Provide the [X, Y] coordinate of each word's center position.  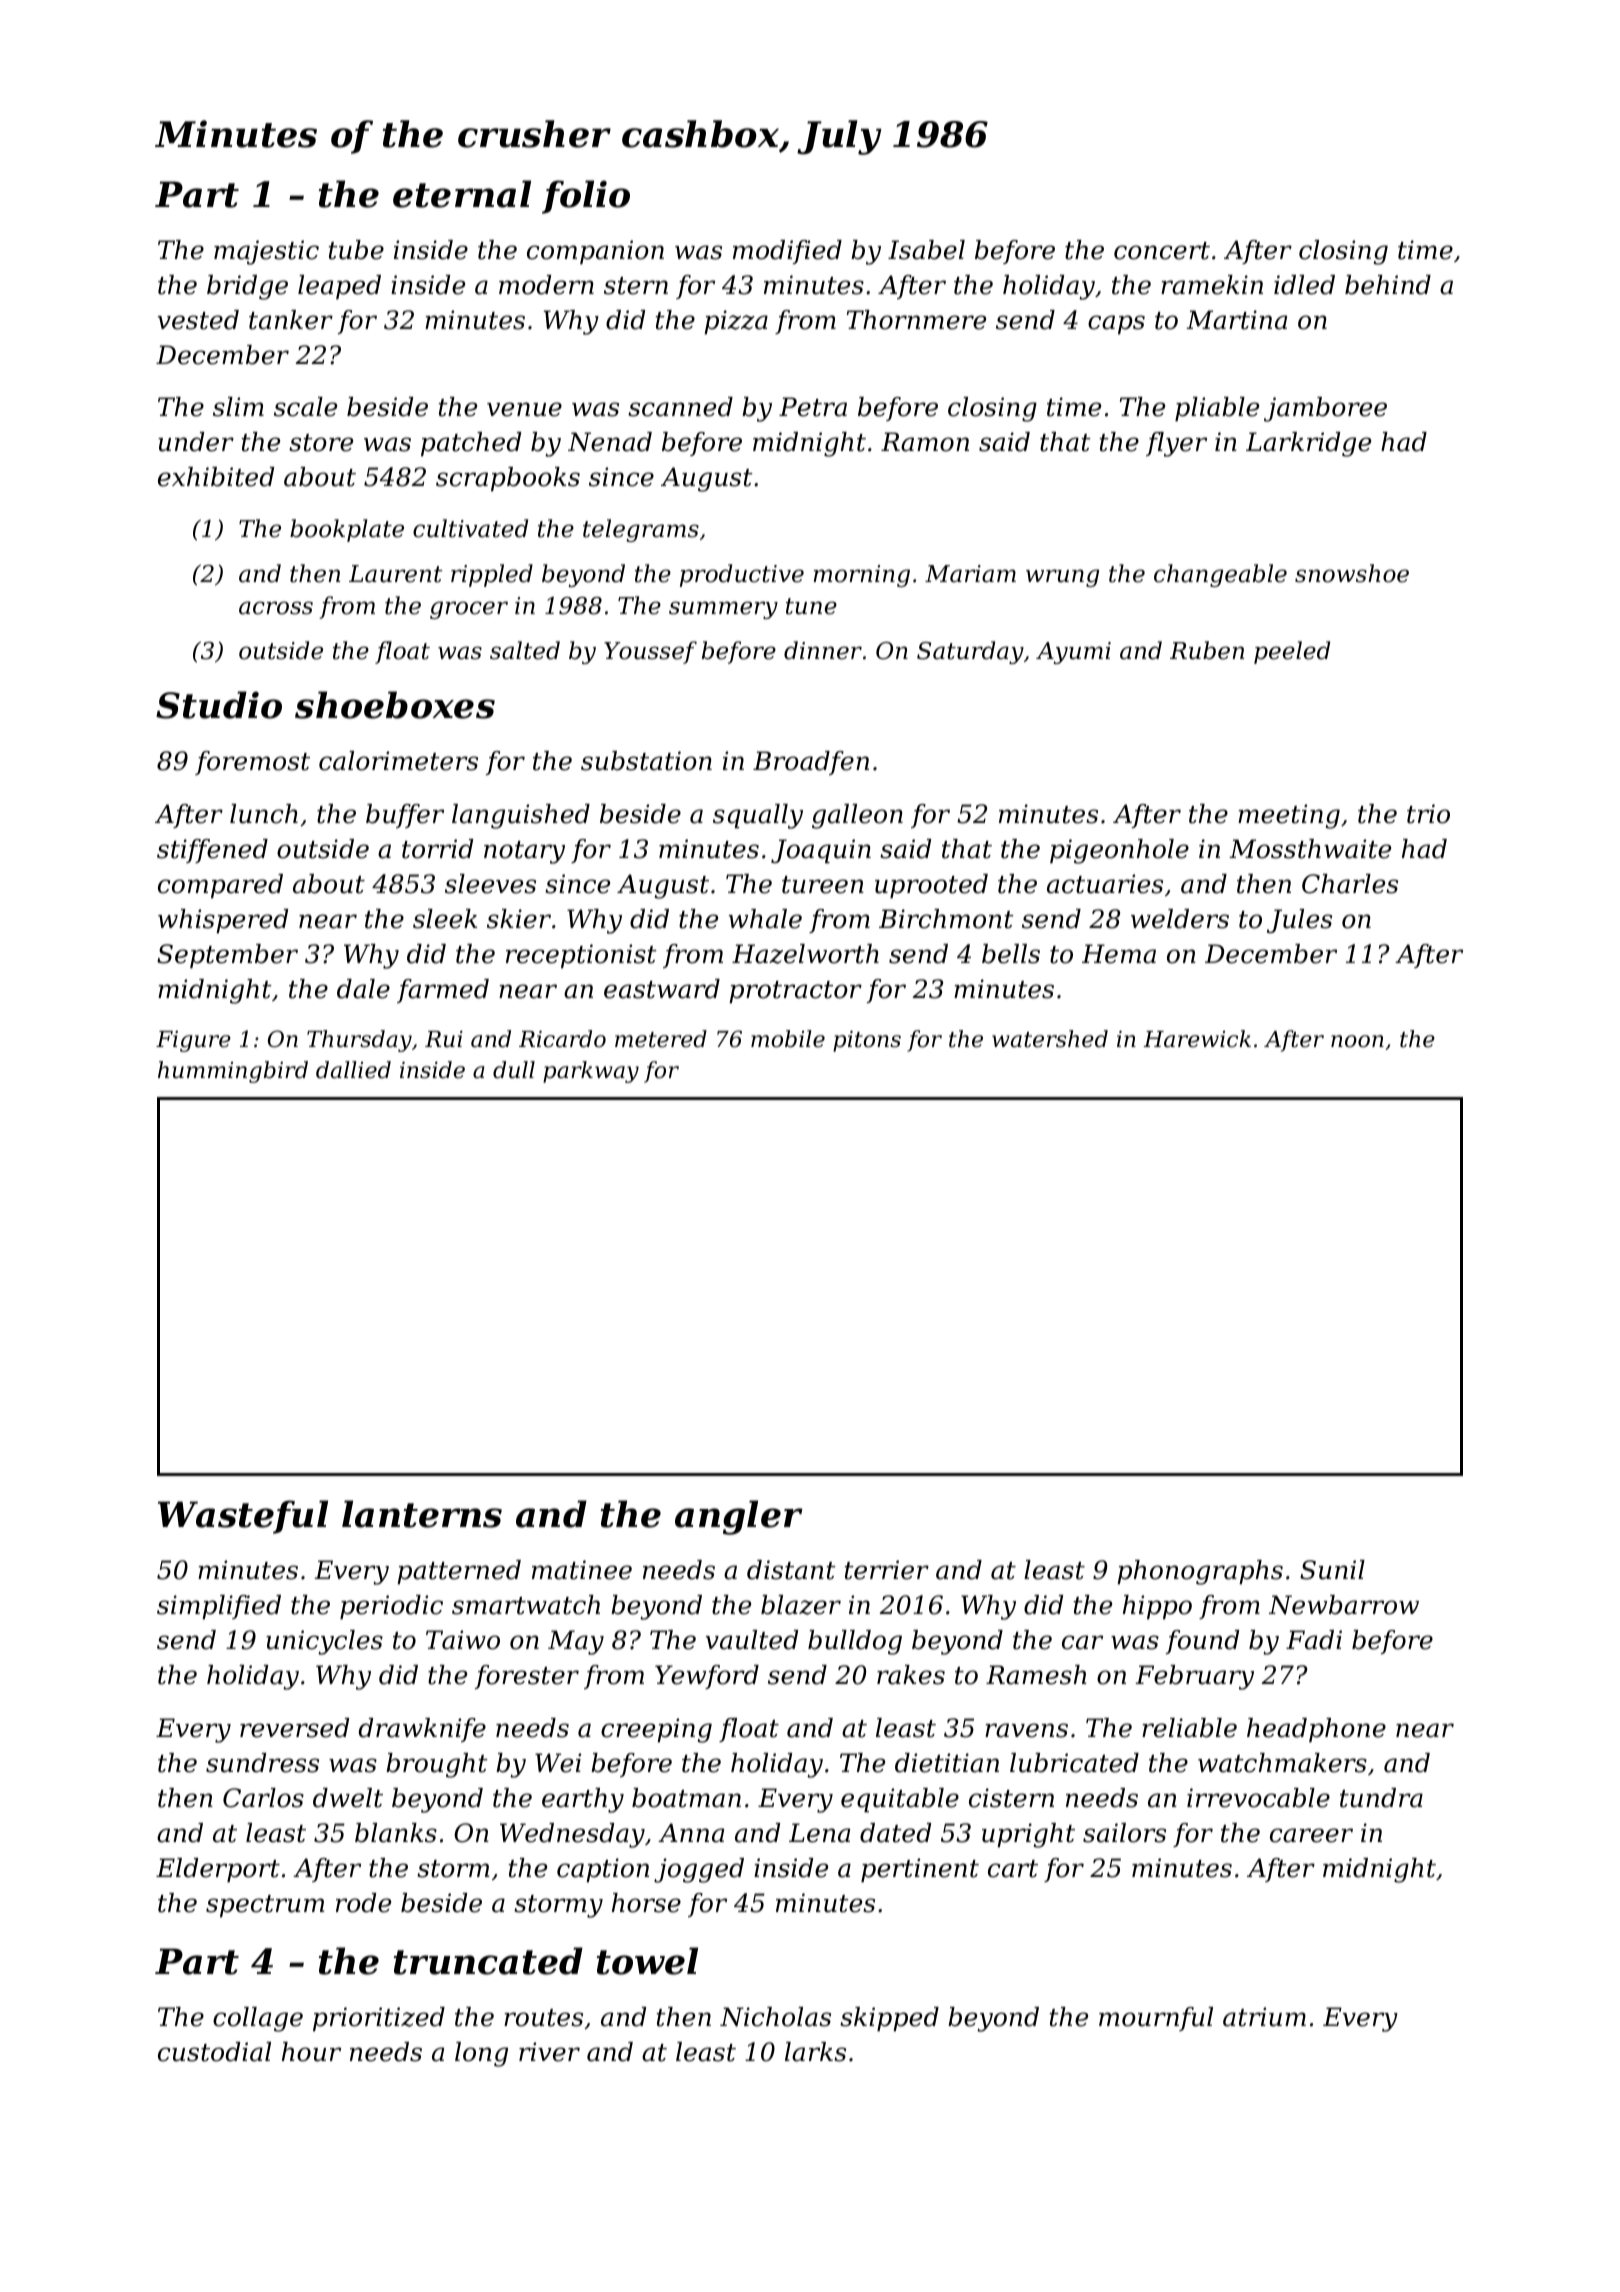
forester [527, 1677]
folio [586, 197]
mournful [1156, 2019]
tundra [1381, 1798]
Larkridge [1308, 444]
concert [1162, 251]
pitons [867, 1041]
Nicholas [775, 2017]
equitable [900, 1800]
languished [521, 816]
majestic [266, 252]
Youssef [650, 652]
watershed [1050, 1039]
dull [514, 1070]
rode [363, 1903]
